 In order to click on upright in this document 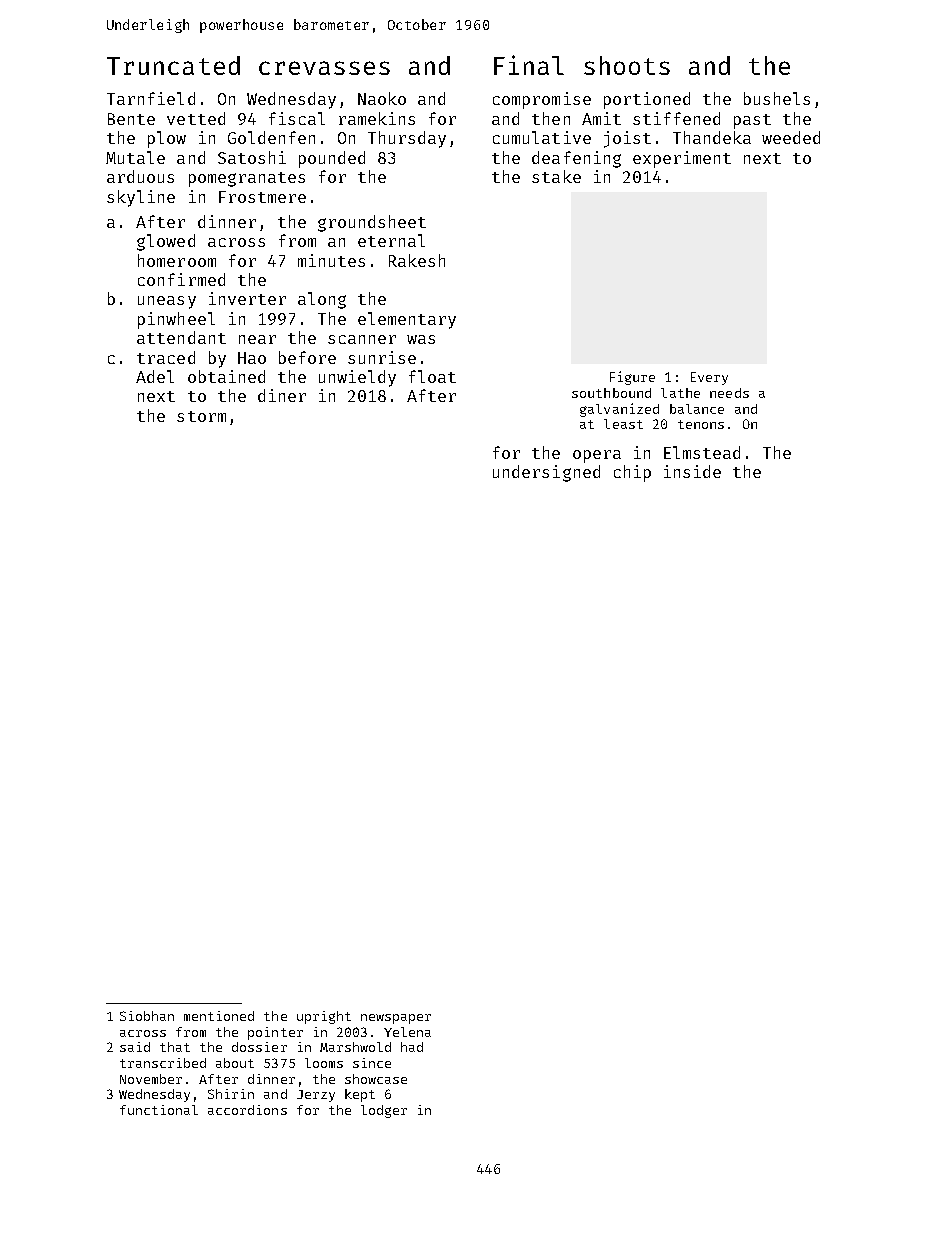, I will do `click(324, 1017)`.
